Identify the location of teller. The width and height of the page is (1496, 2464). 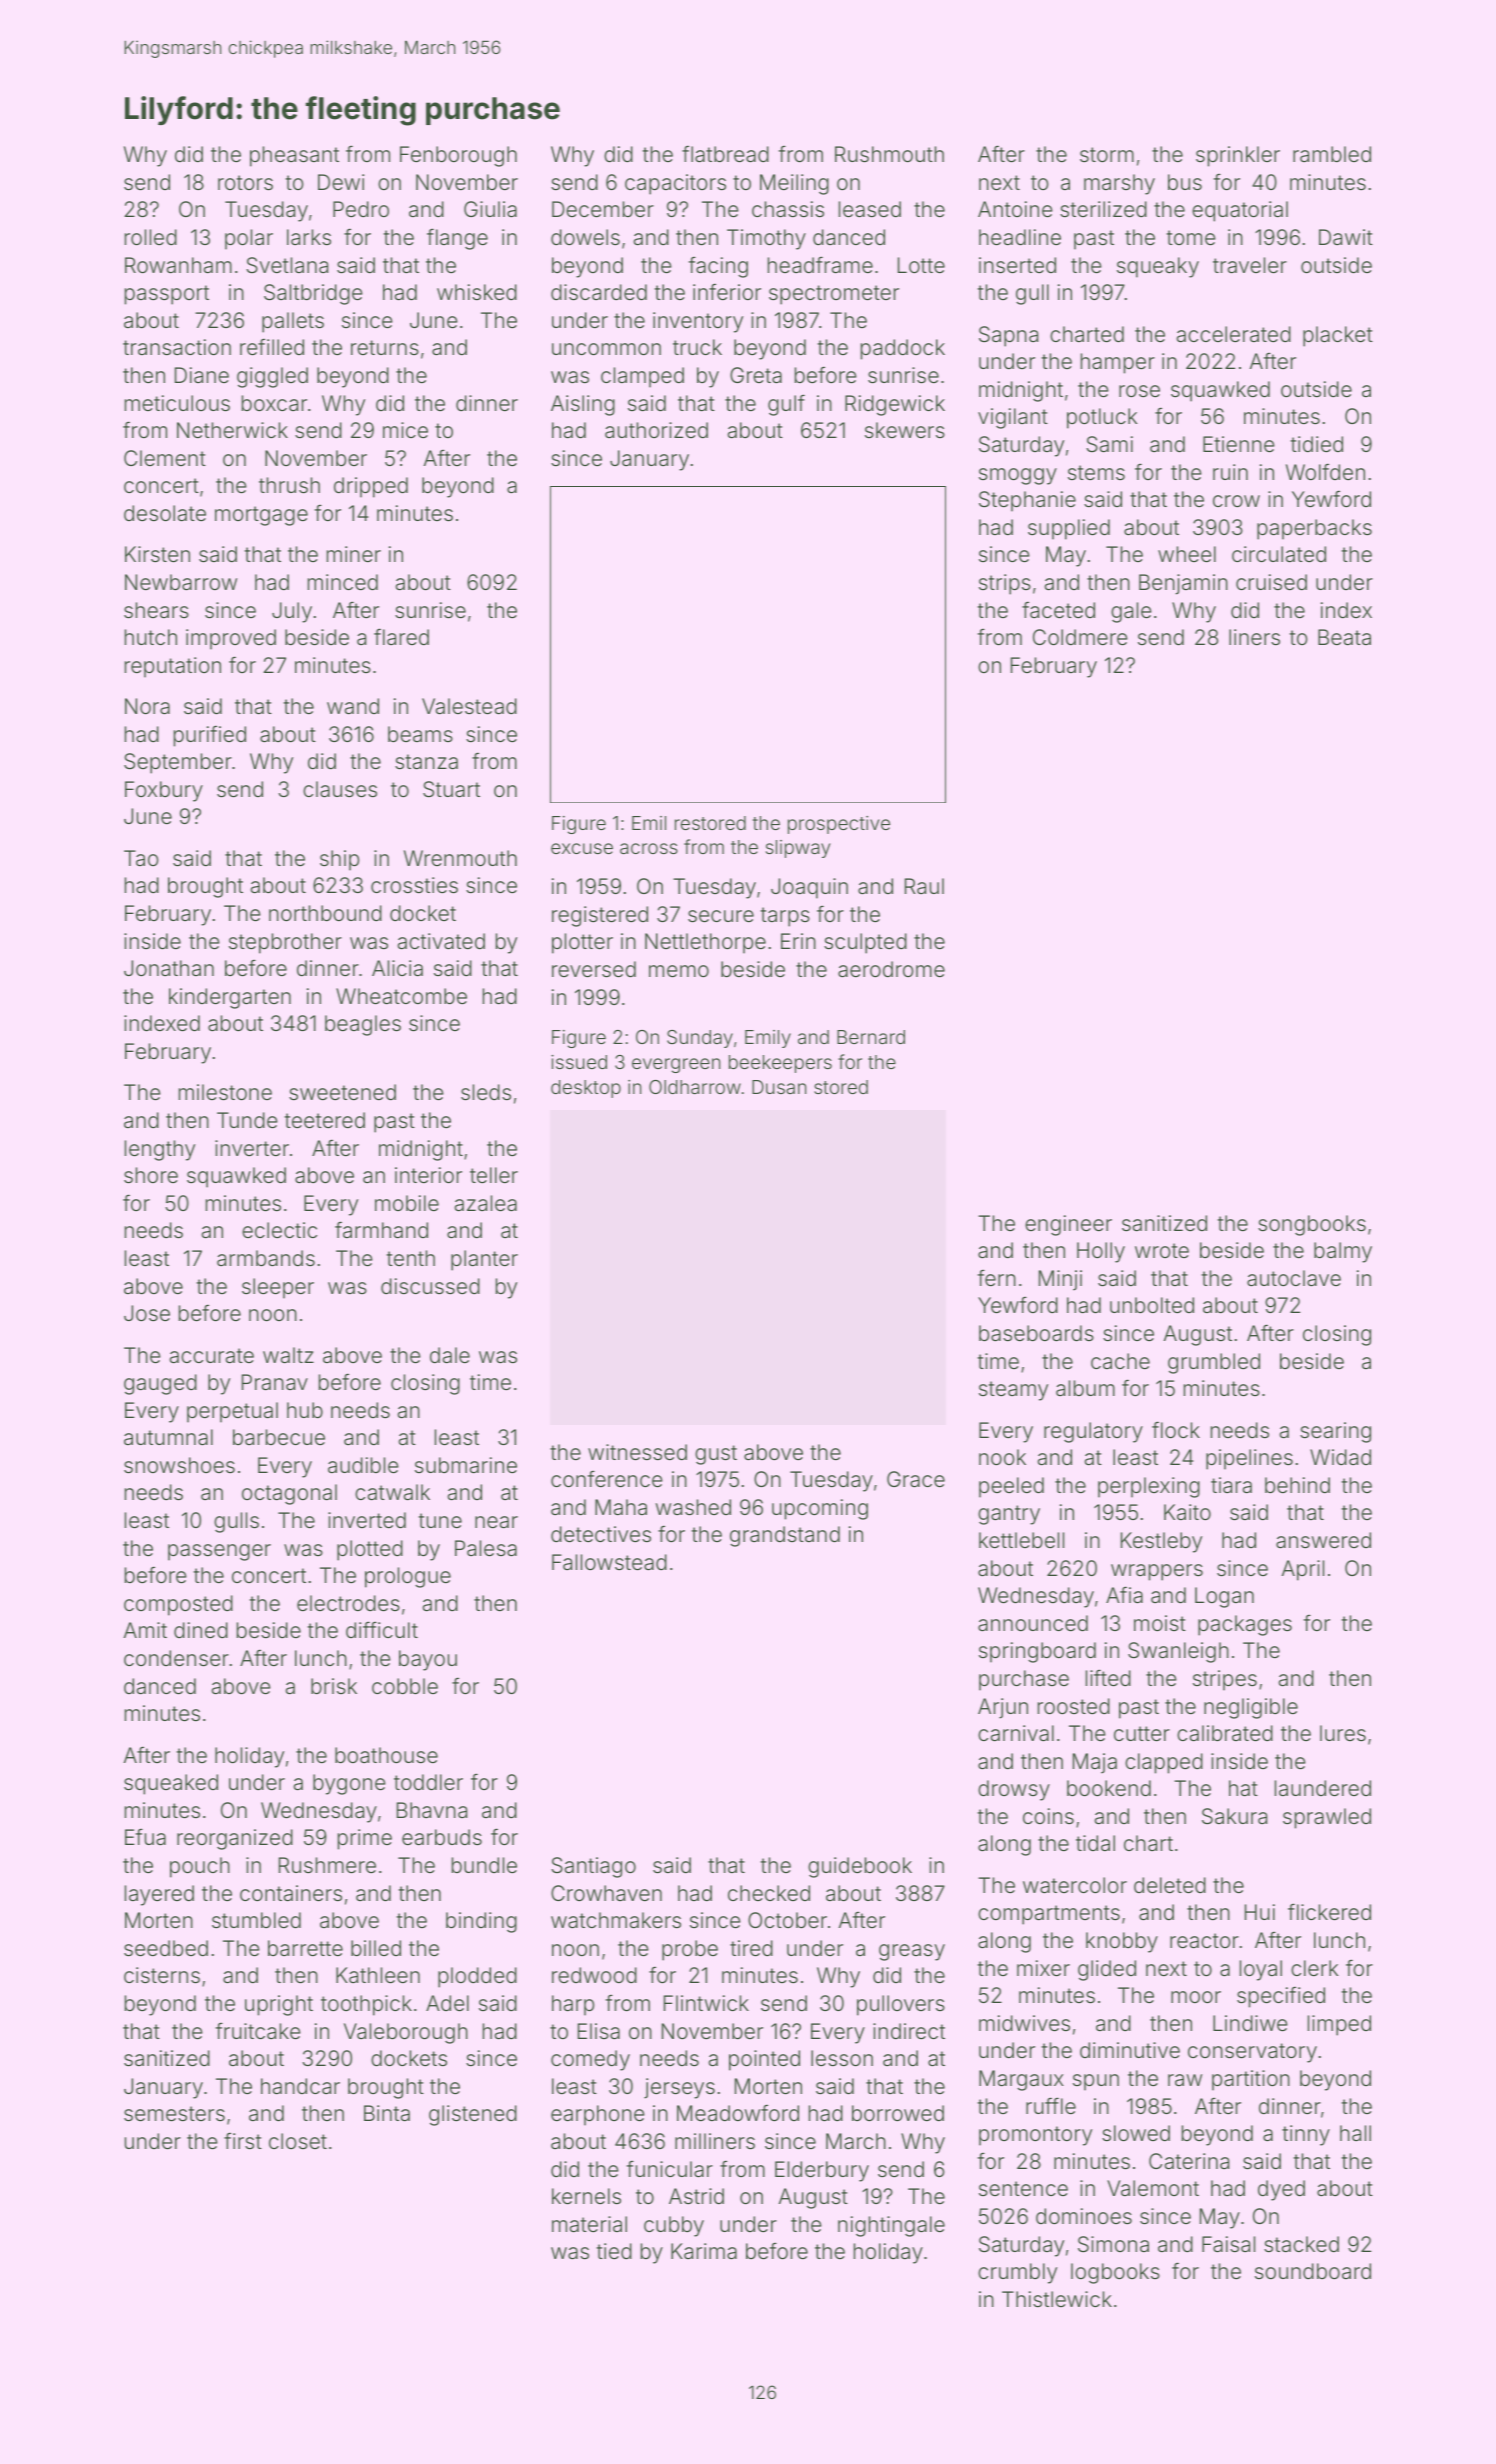
(494, 1175).
